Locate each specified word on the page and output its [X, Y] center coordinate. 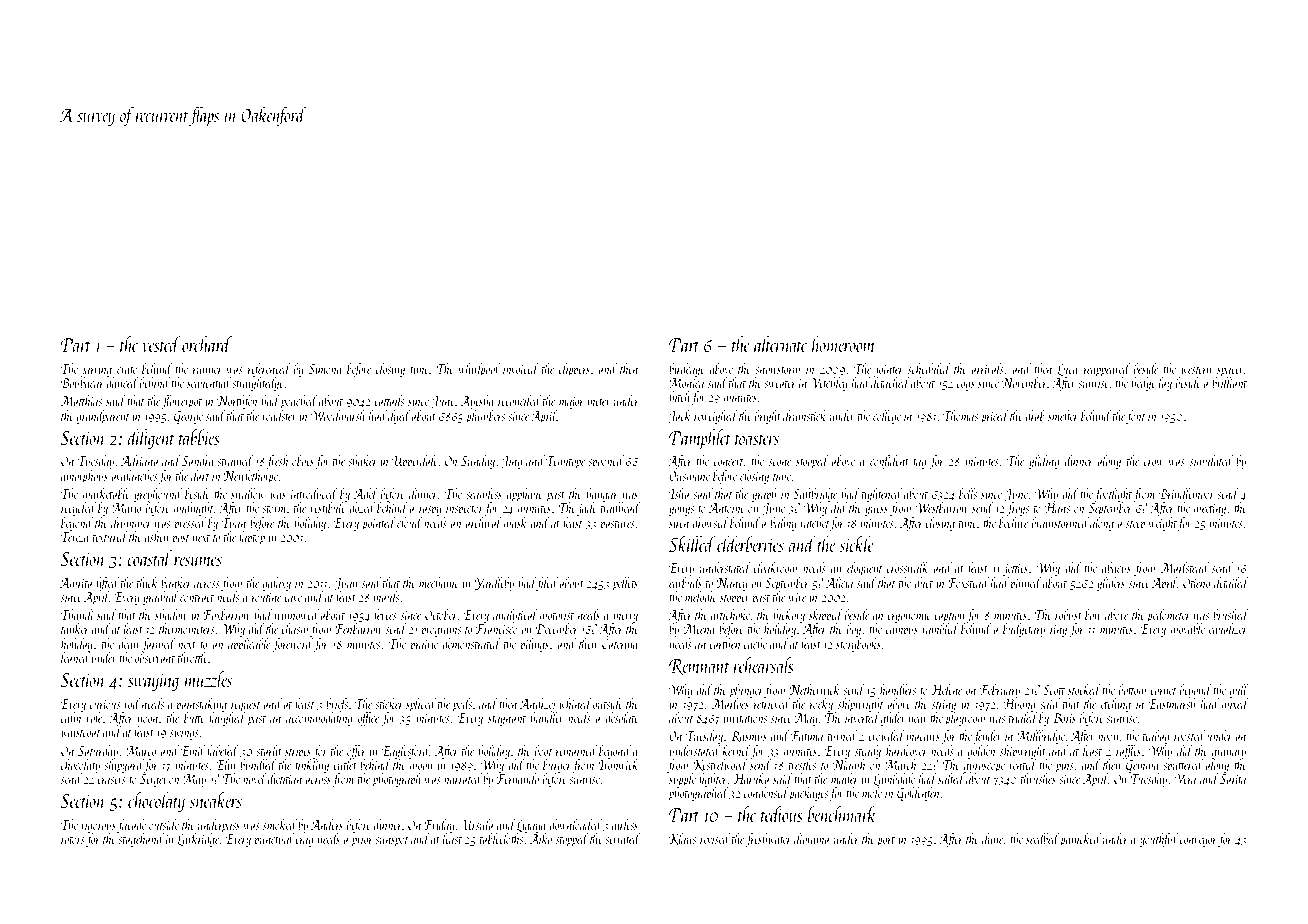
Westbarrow [942, 507]
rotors [73, 840]
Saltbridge [815, 495]
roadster [279, 415]
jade [587, 509]
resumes [198, 561]
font [1136, 417]
